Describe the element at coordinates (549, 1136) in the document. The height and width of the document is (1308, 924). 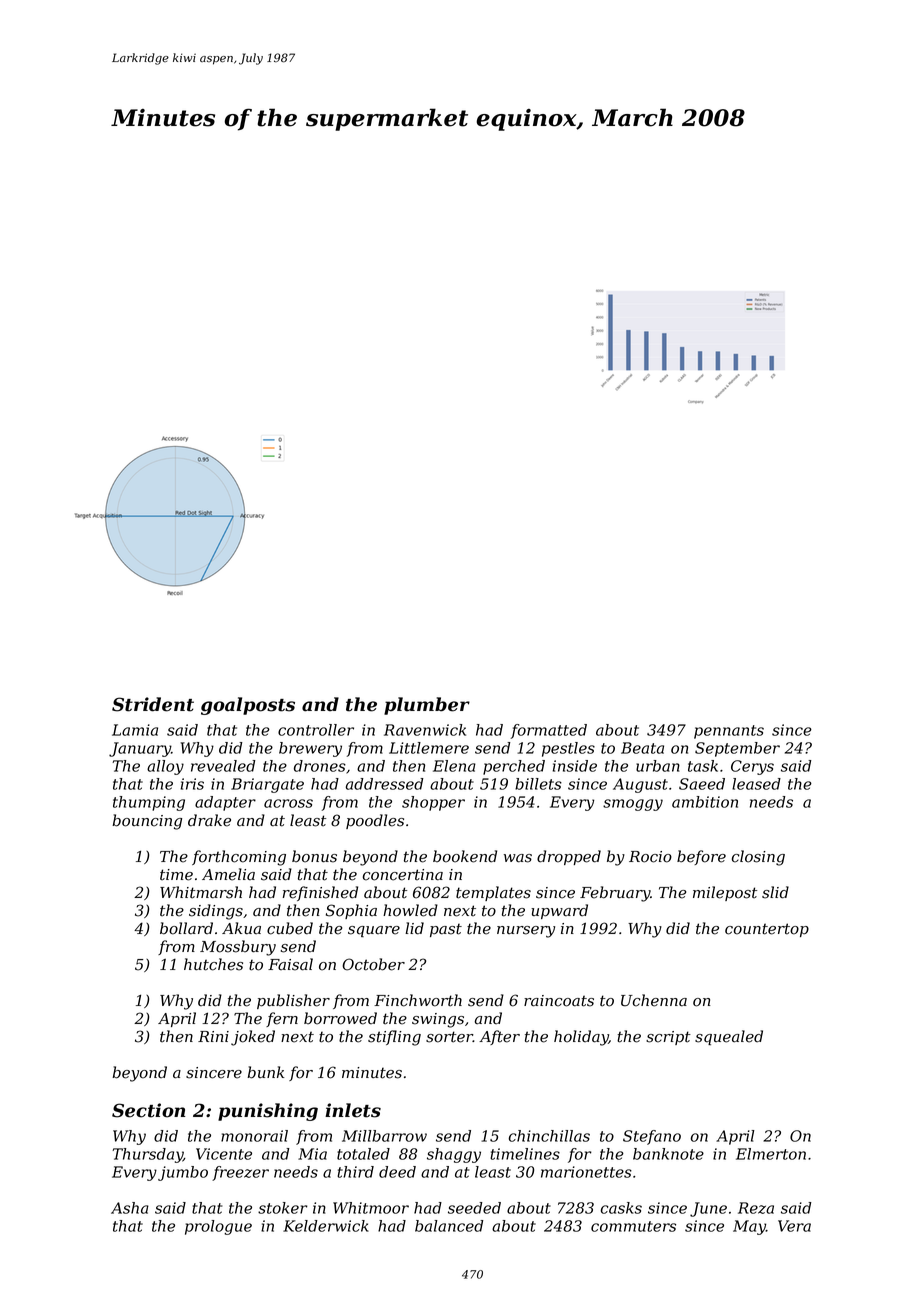
I see `chinchillas` at that location.
